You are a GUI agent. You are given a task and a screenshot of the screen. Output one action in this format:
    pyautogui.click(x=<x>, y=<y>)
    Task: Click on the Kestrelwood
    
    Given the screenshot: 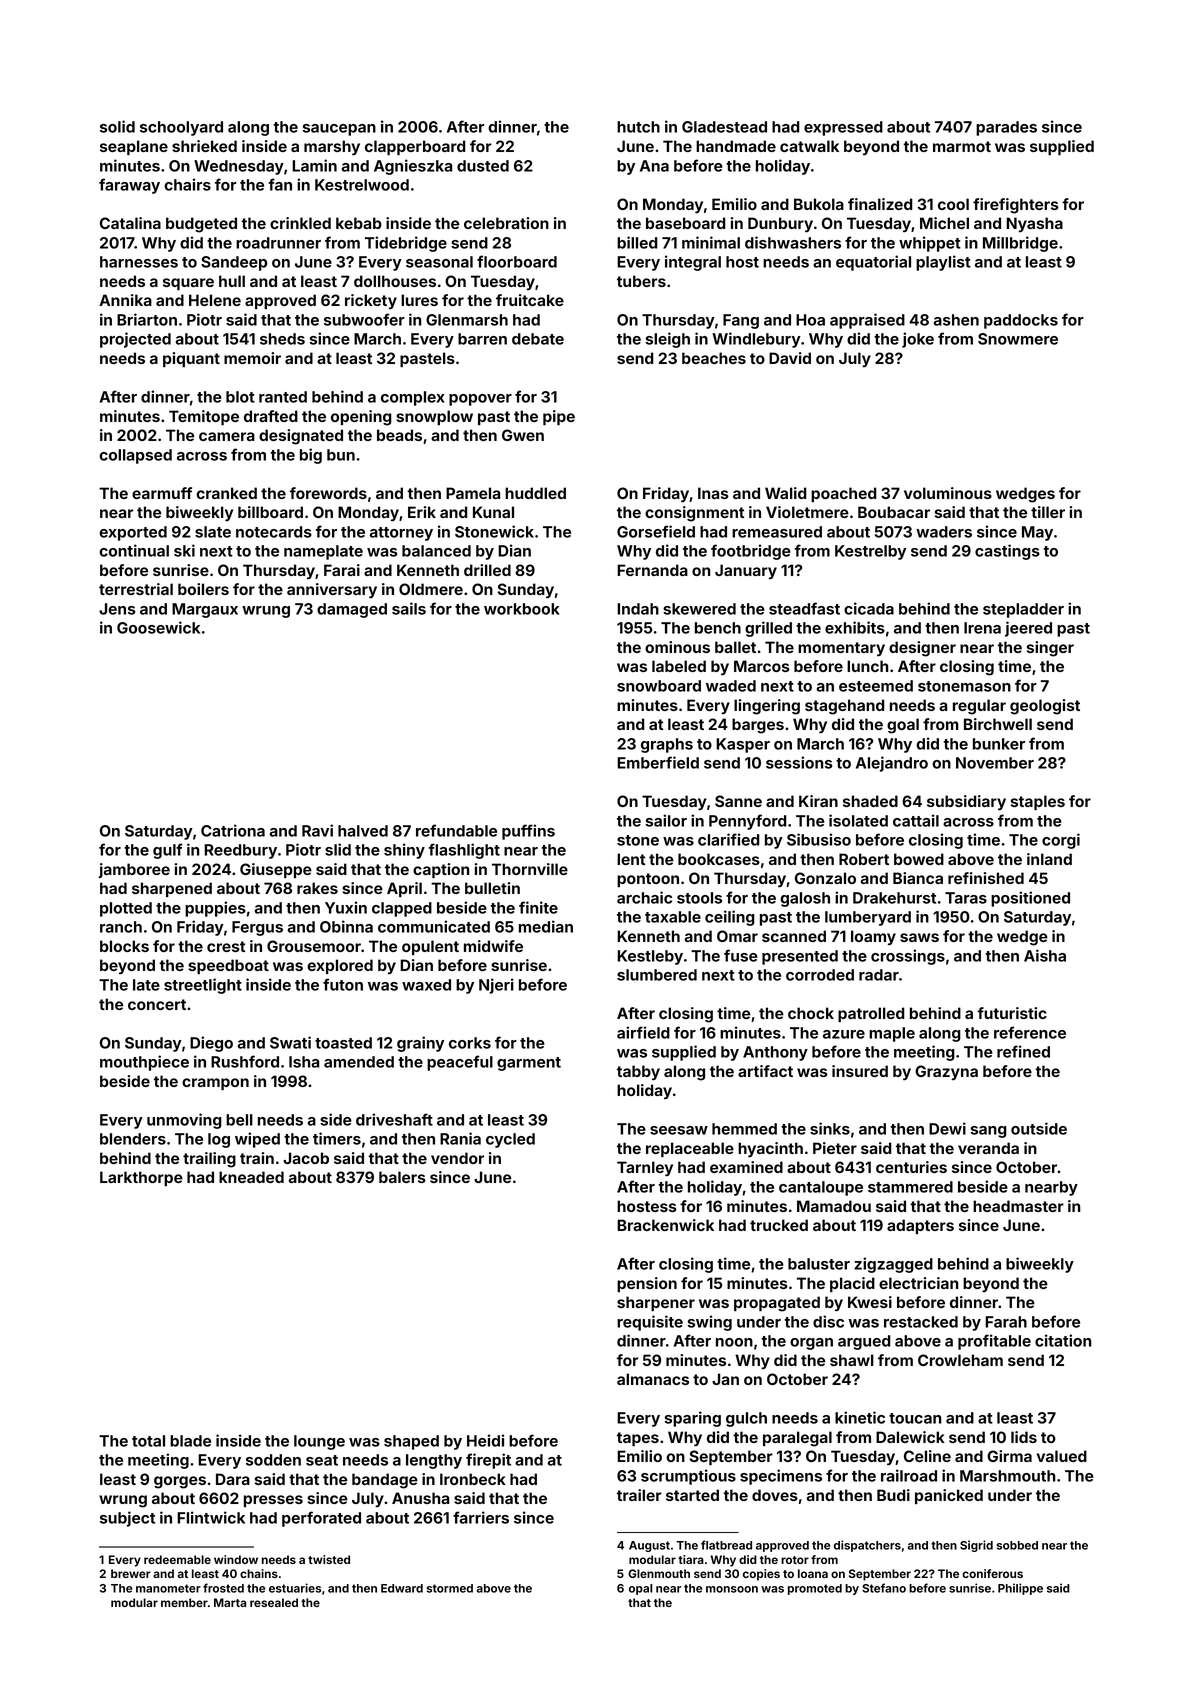 What is the action you would take?
    pyautogui.click(x=362, y=185)
